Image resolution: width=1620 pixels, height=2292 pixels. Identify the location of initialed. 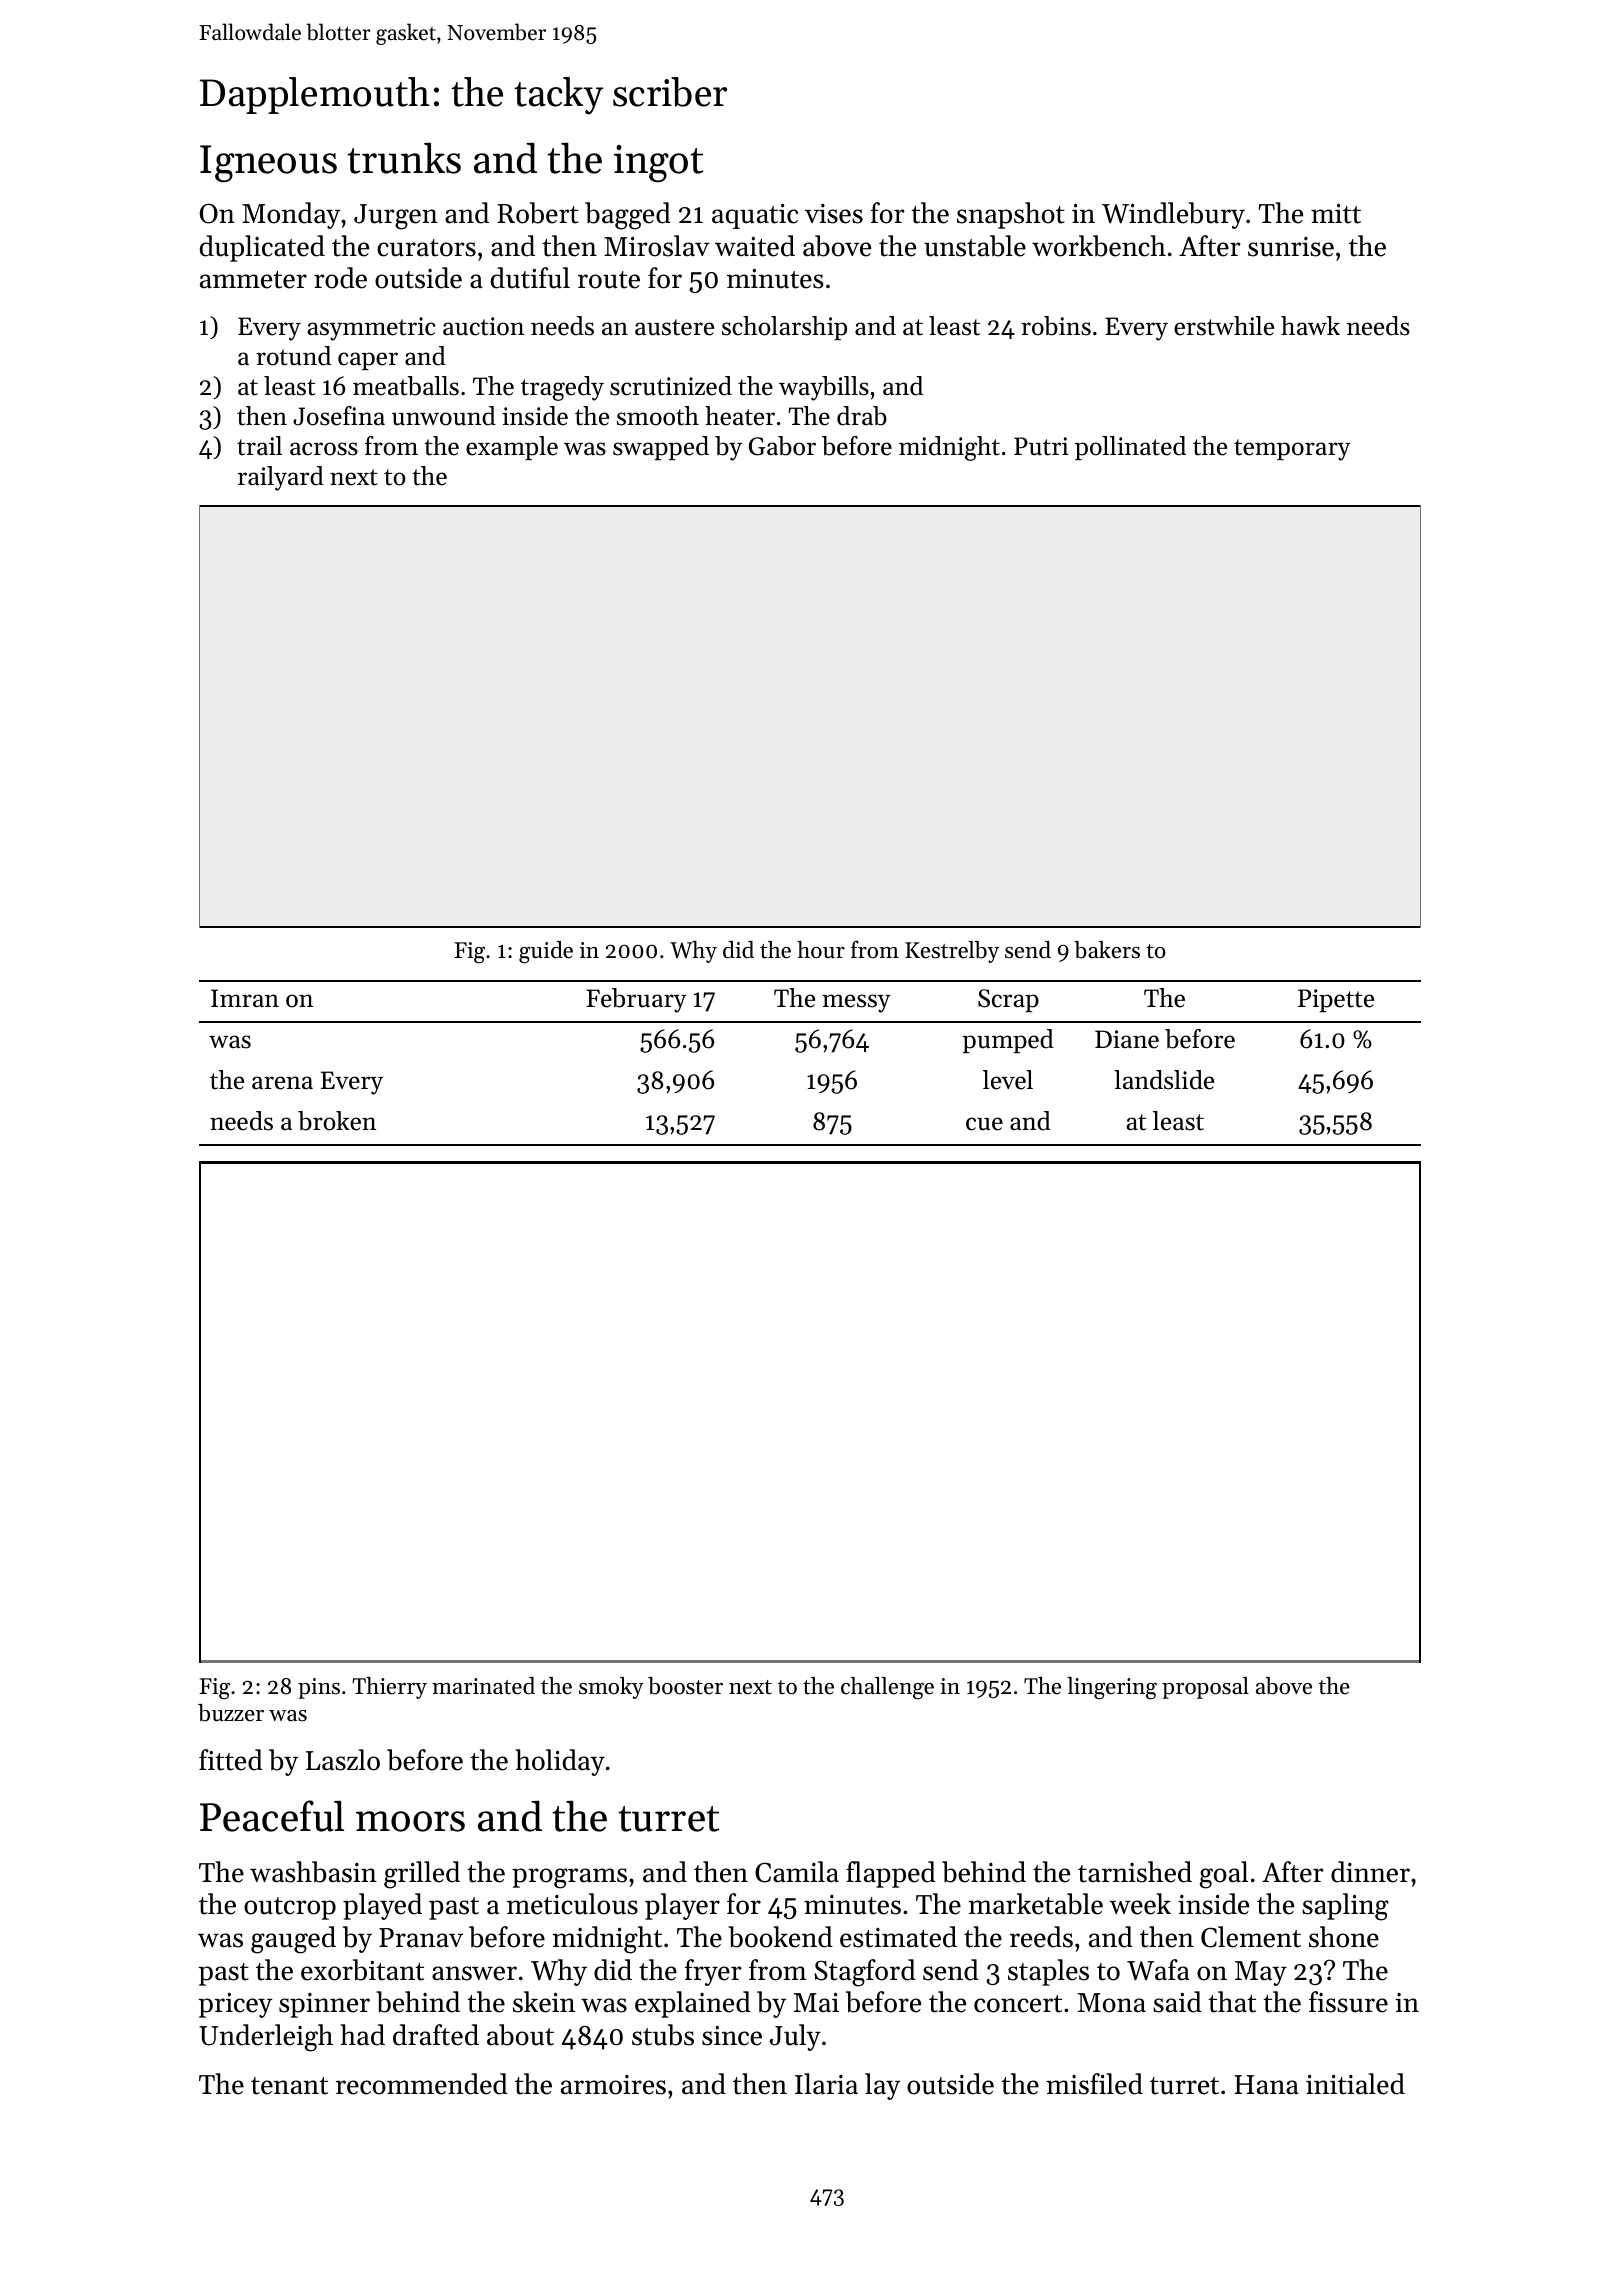
(1355, 2084).
